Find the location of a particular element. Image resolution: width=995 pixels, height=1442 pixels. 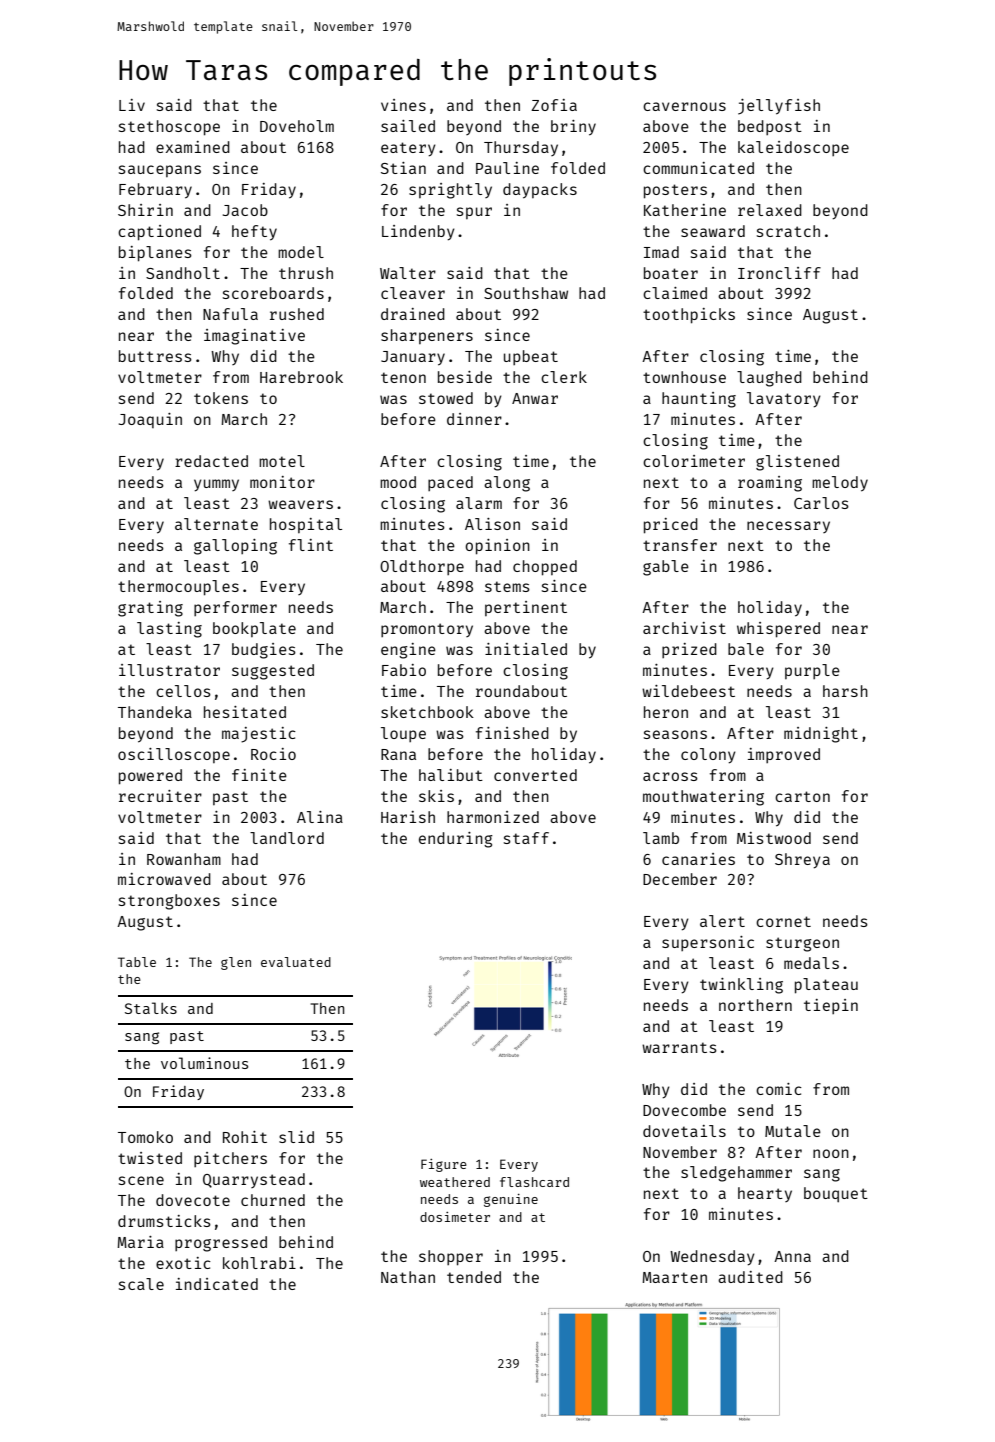

evaluated is located at coordinates (296, 962).
